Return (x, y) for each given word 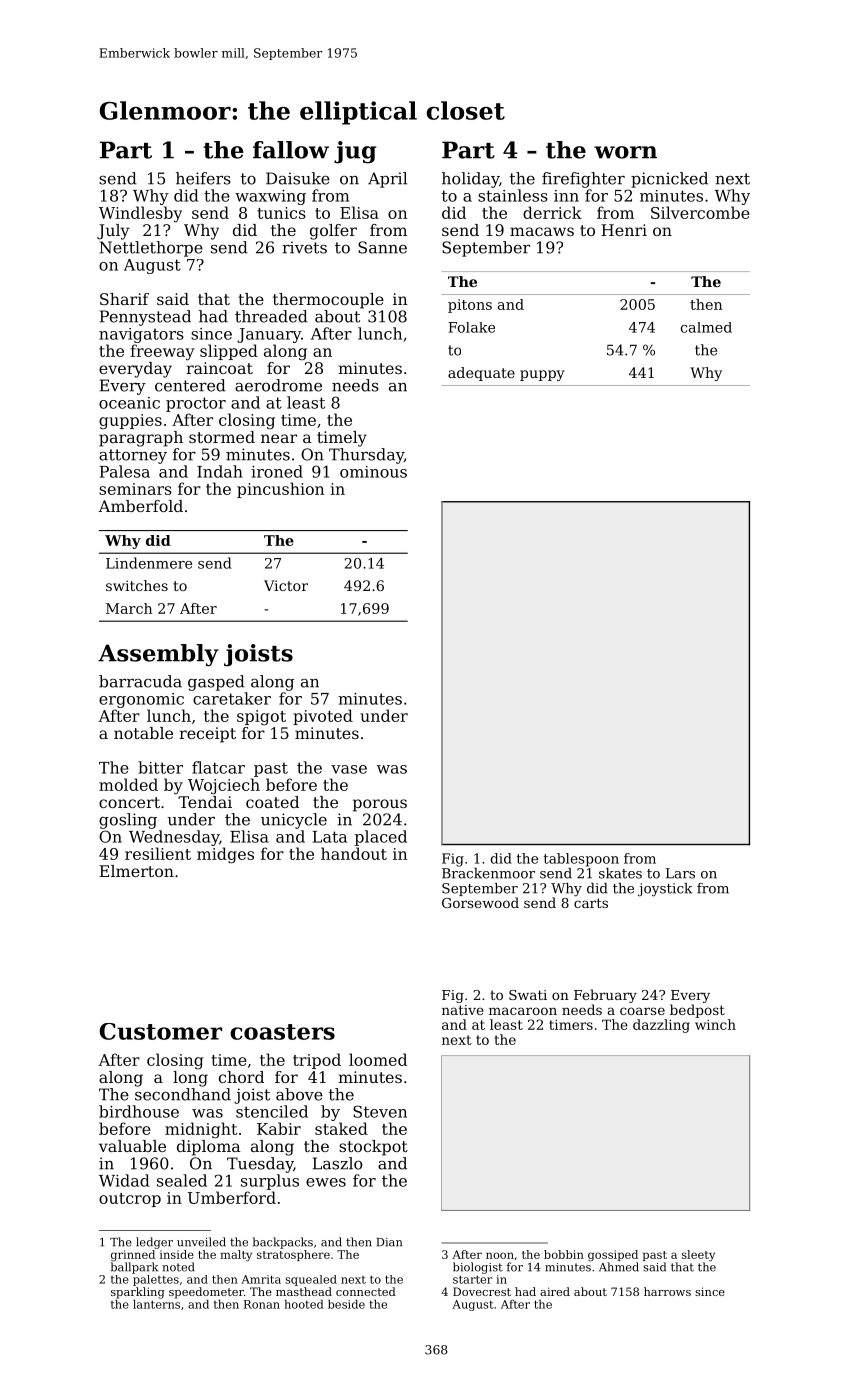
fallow (291, 150)
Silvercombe (700, 212)
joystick (665, 890)
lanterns (156, 1304)
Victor (286, 585)
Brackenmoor (488, 873)
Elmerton (136, 871)
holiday (470, 180)
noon (500, 1255)
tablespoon (581, 860)
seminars (135, 489)
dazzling (661, 1026)
